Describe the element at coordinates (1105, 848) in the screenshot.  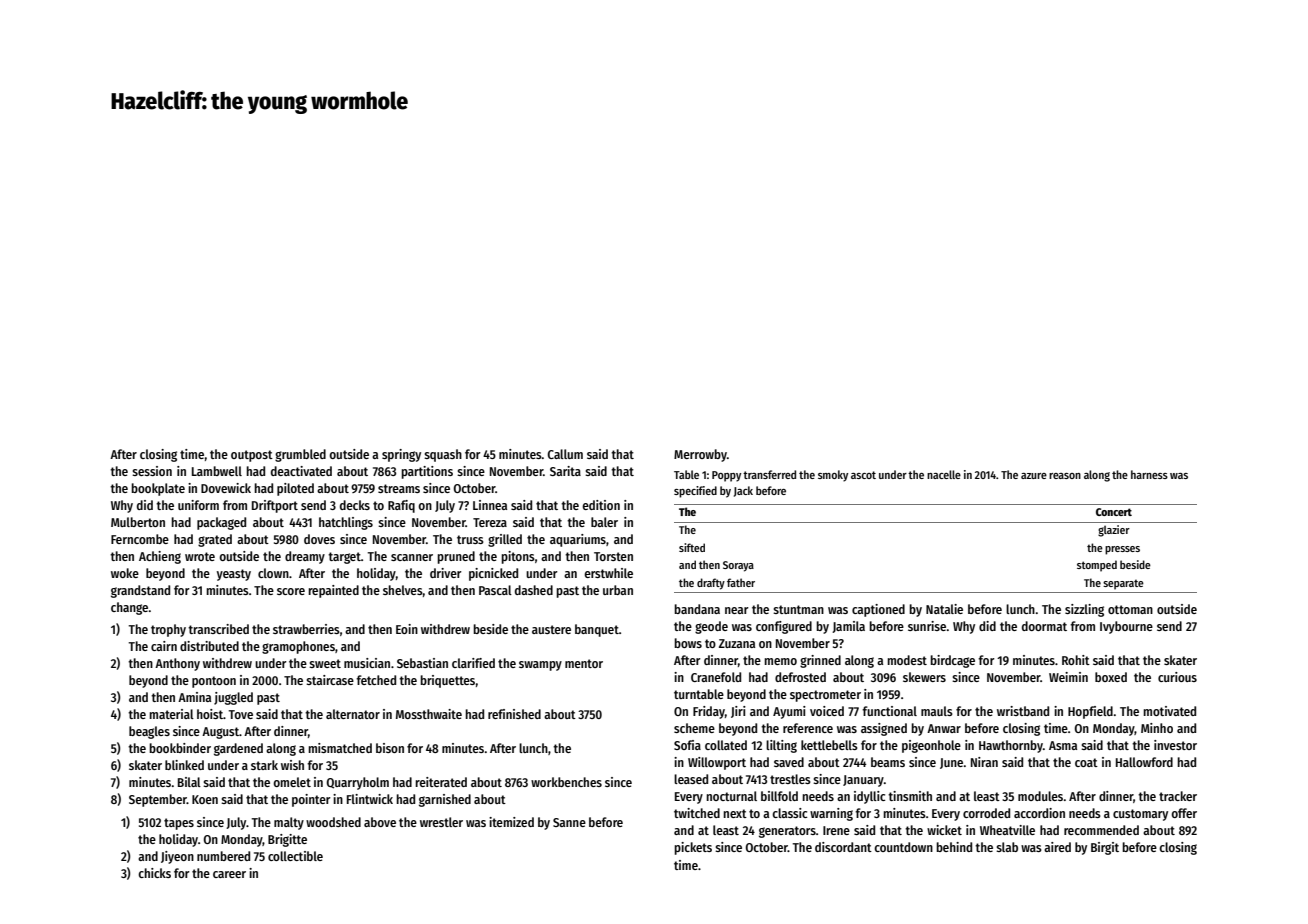
I see `Birgit` at that location.
